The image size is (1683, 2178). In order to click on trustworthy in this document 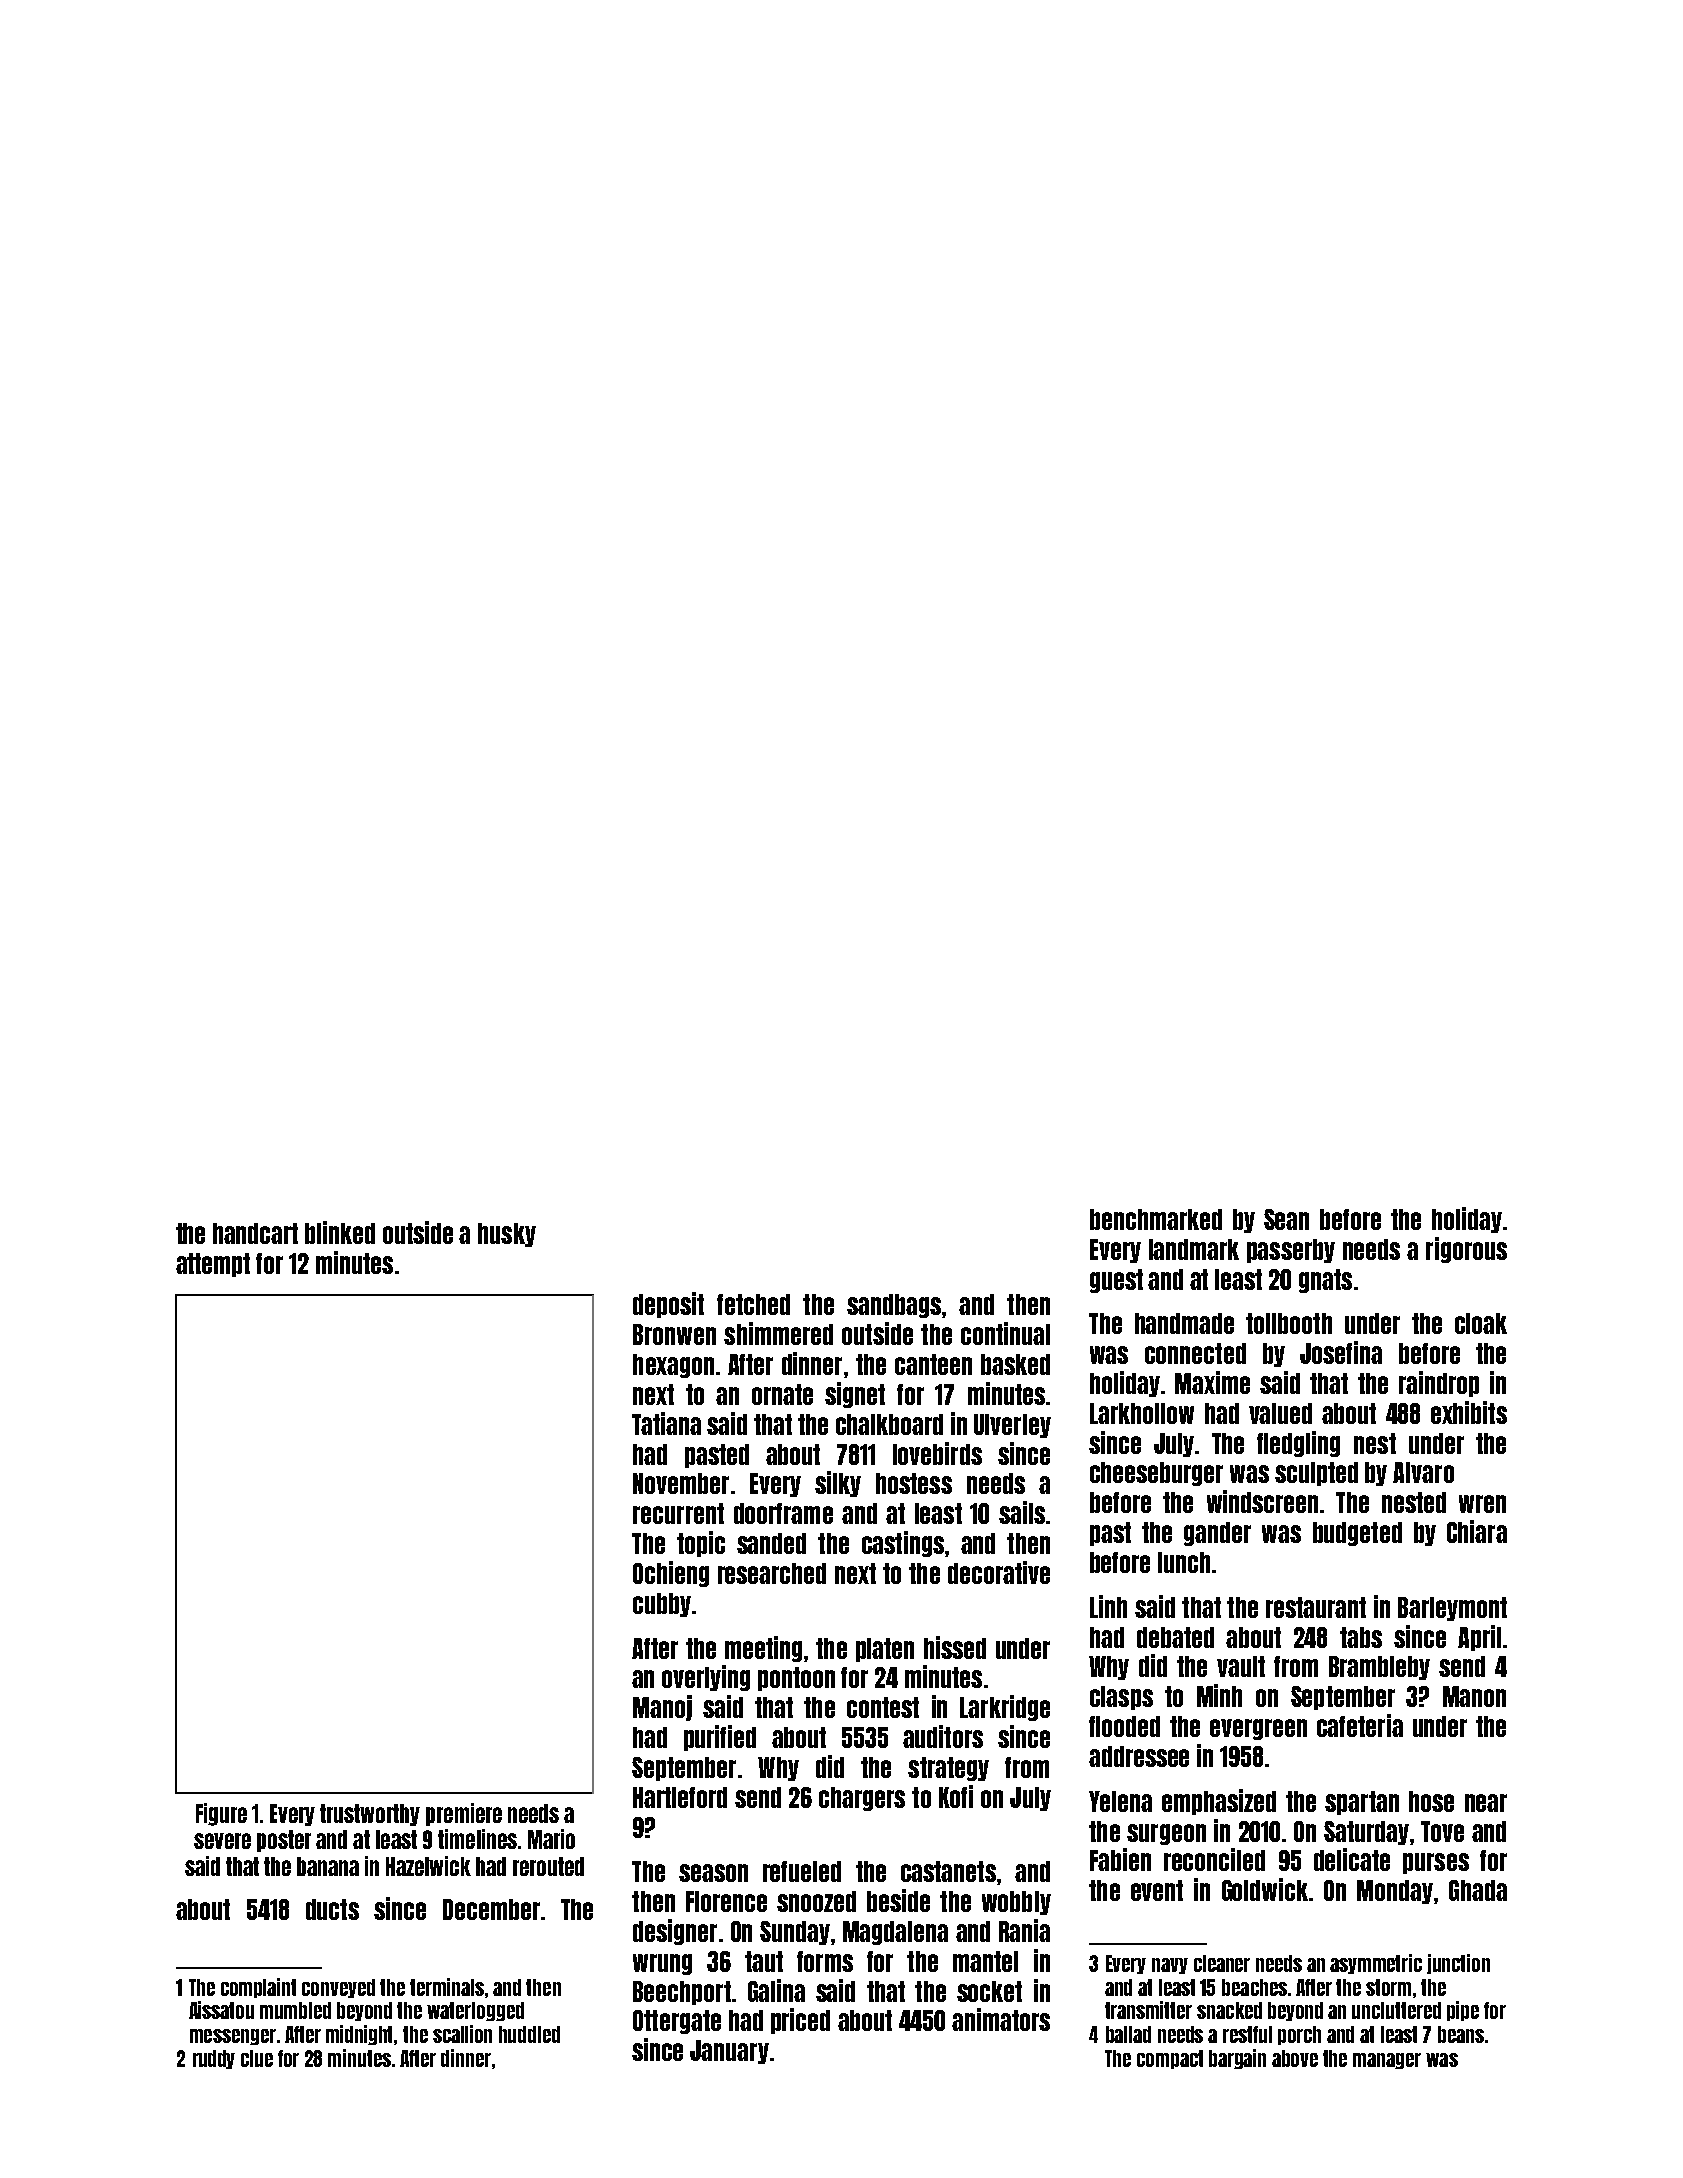, I will do `click(370, 1815)`.
